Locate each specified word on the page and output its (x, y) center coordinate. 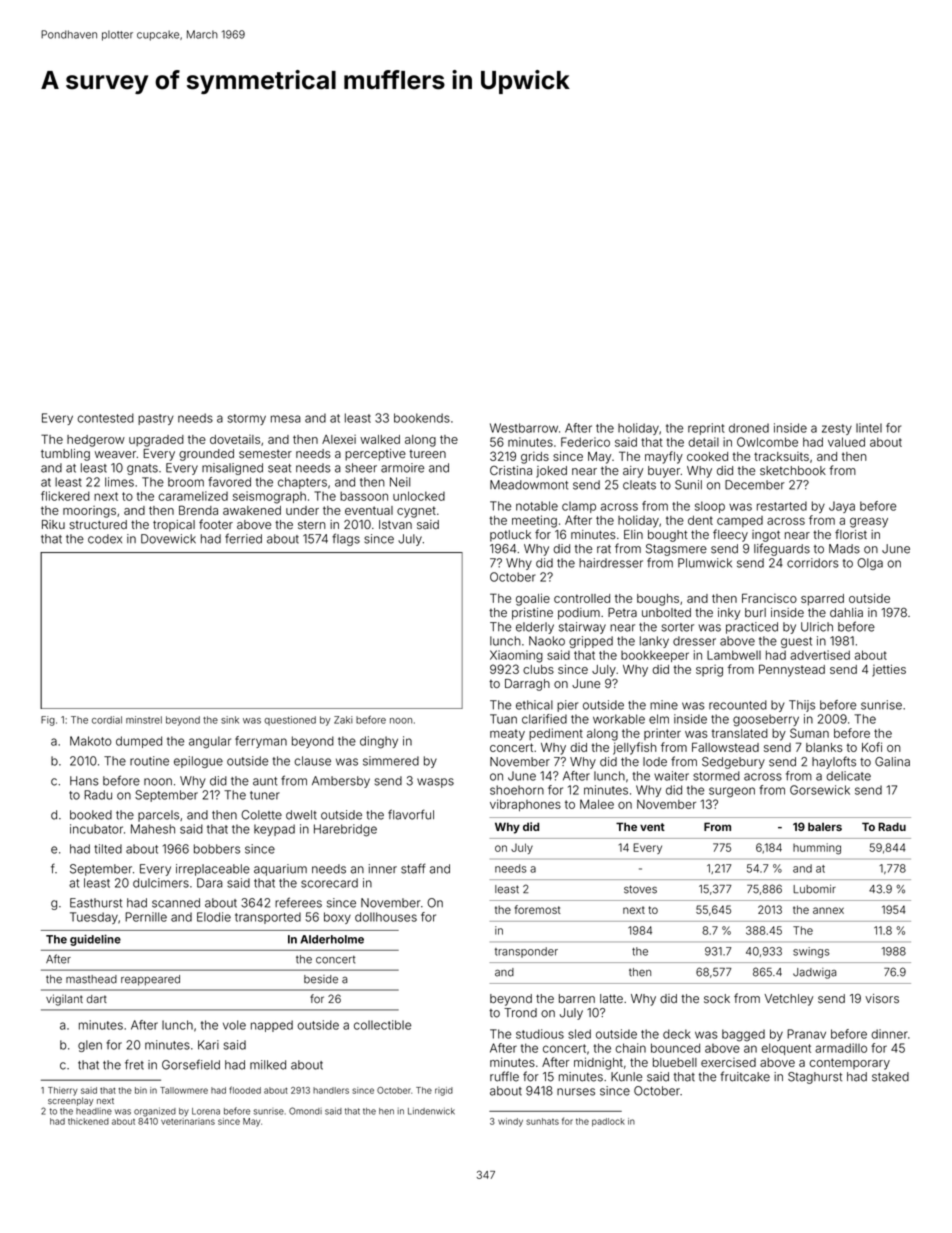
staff (413, 868)
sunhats (542, 1121)
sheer (361, 468)
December (755, 485)
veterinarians (188, 1121)
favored (229, 482)
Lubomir (814, 889)
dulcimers (161, 883)
